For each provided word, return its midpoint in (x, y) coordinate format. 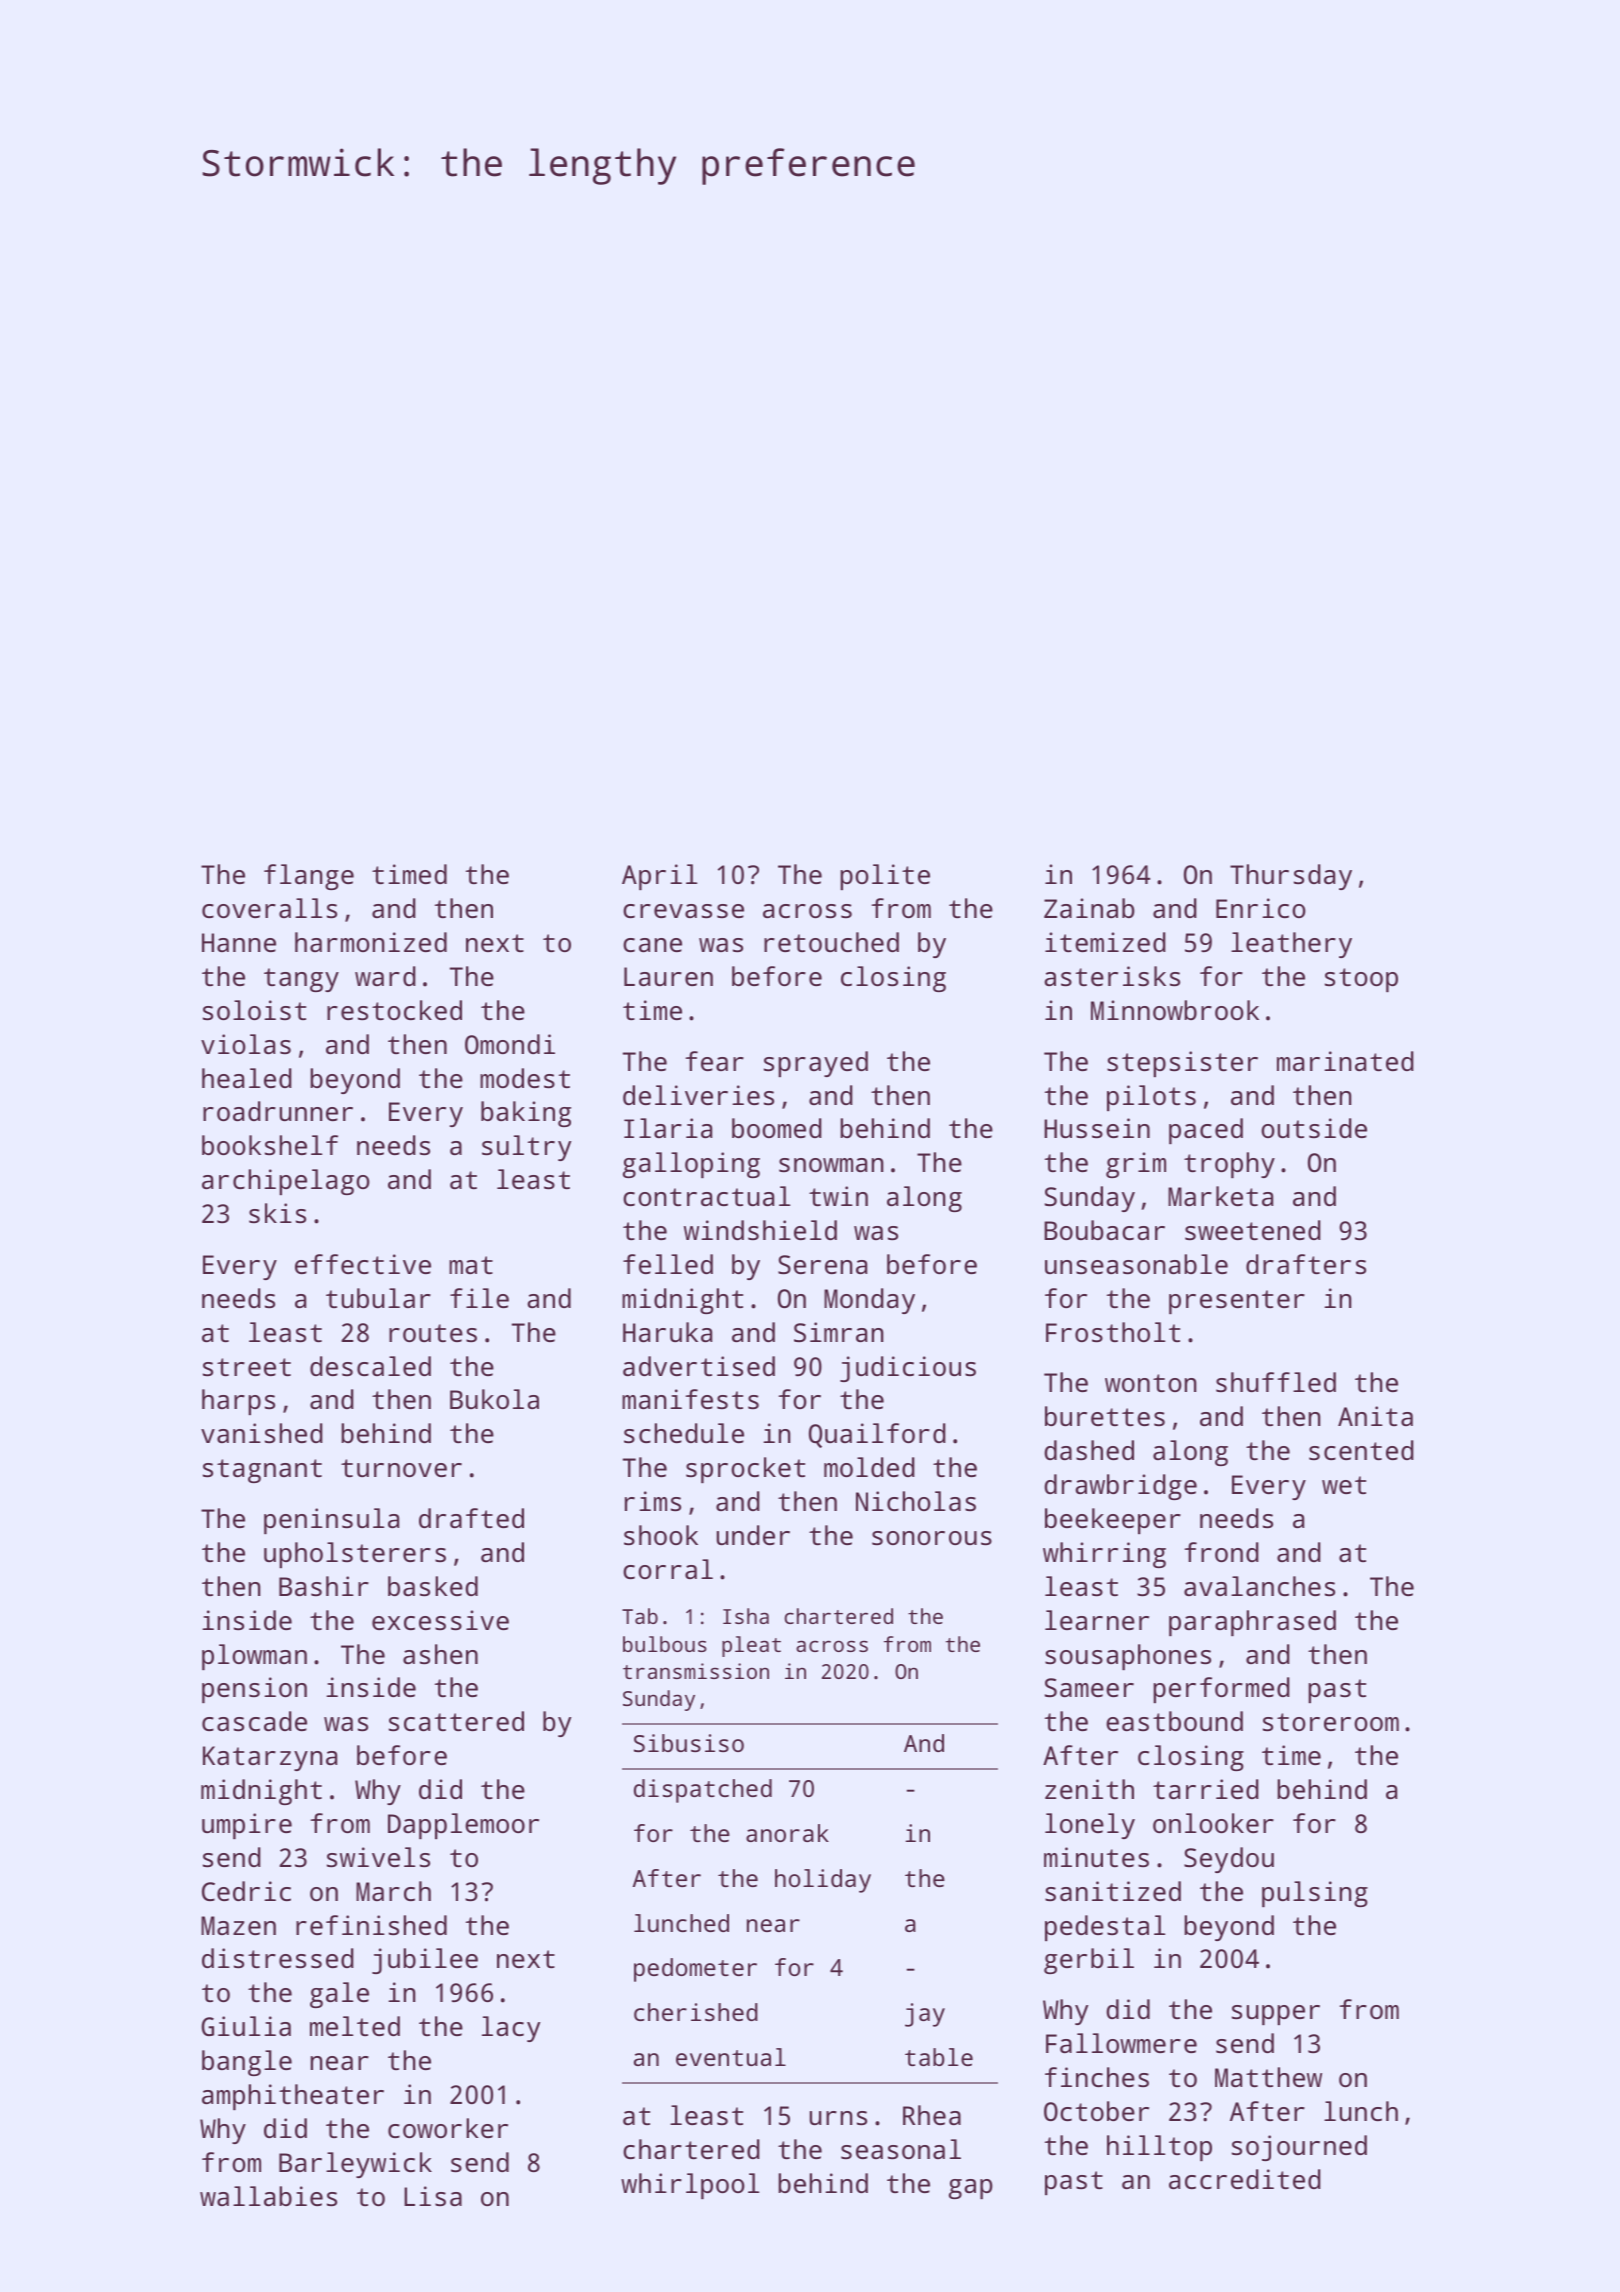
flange (309, 877)
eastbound (1174, 1721)
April (659, 877)
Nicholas (916, 1501)
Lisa (433, 2196)
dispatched (703, 1791)
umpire (247, 1826)
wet (1344, 1485)
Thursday (1291, 877)
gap (971, 2189)
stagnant (262, 1471)
